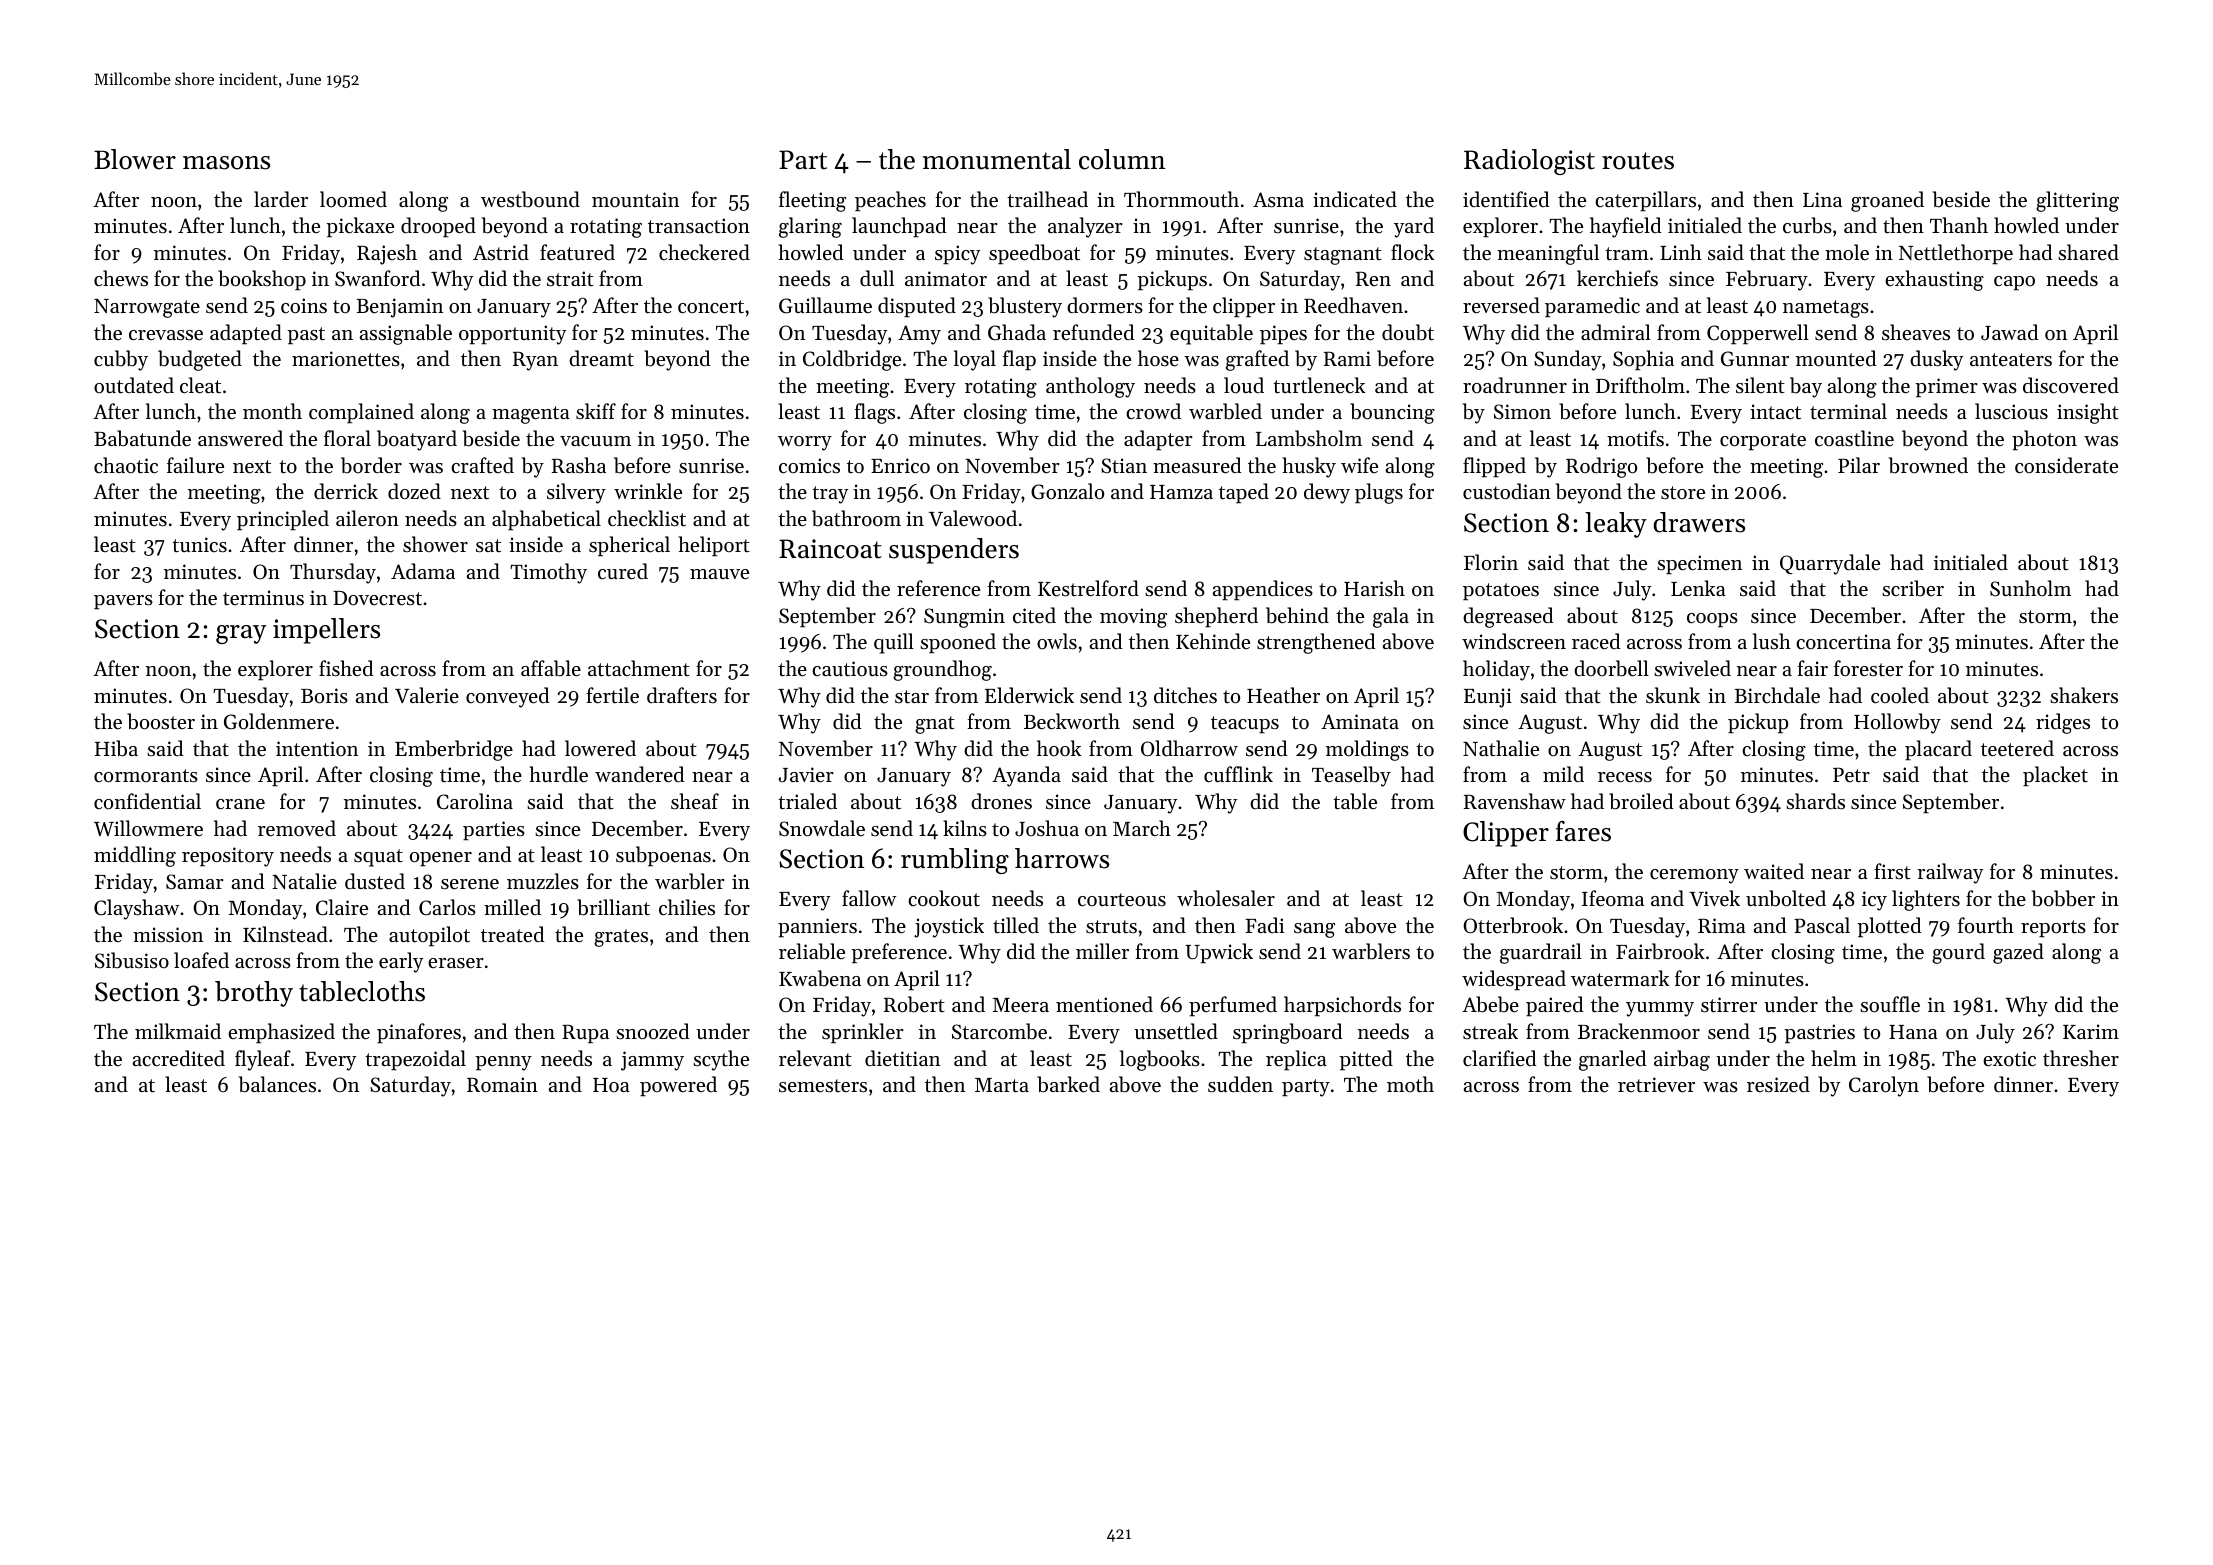  Describe the element at coordinates (456, 963) in the screenshot. I see `eraser` at that location.
